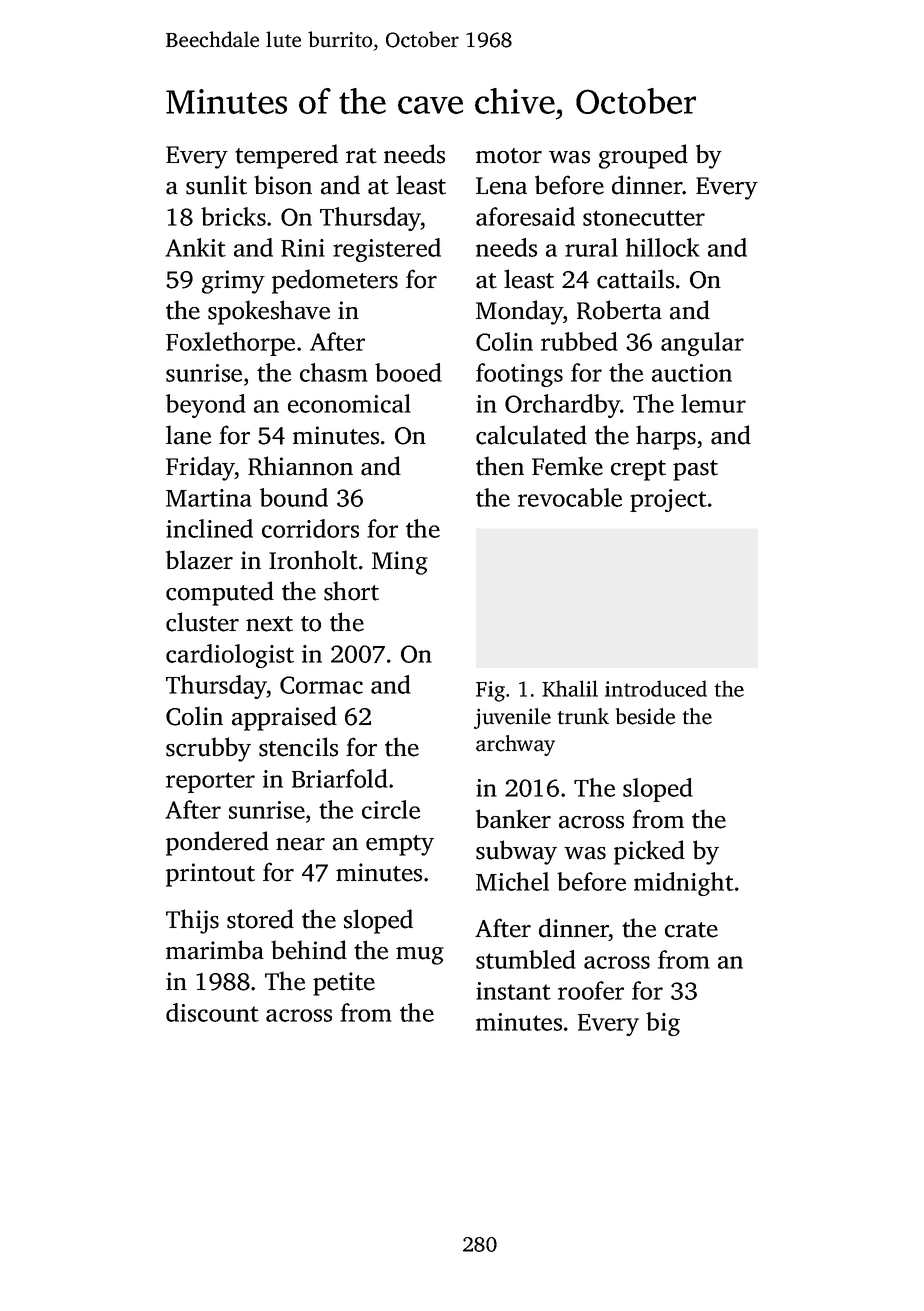  What do you see at coordinates (334, 372) in the screenshot?
I see `chasm` at bounding box center [334, 372].
